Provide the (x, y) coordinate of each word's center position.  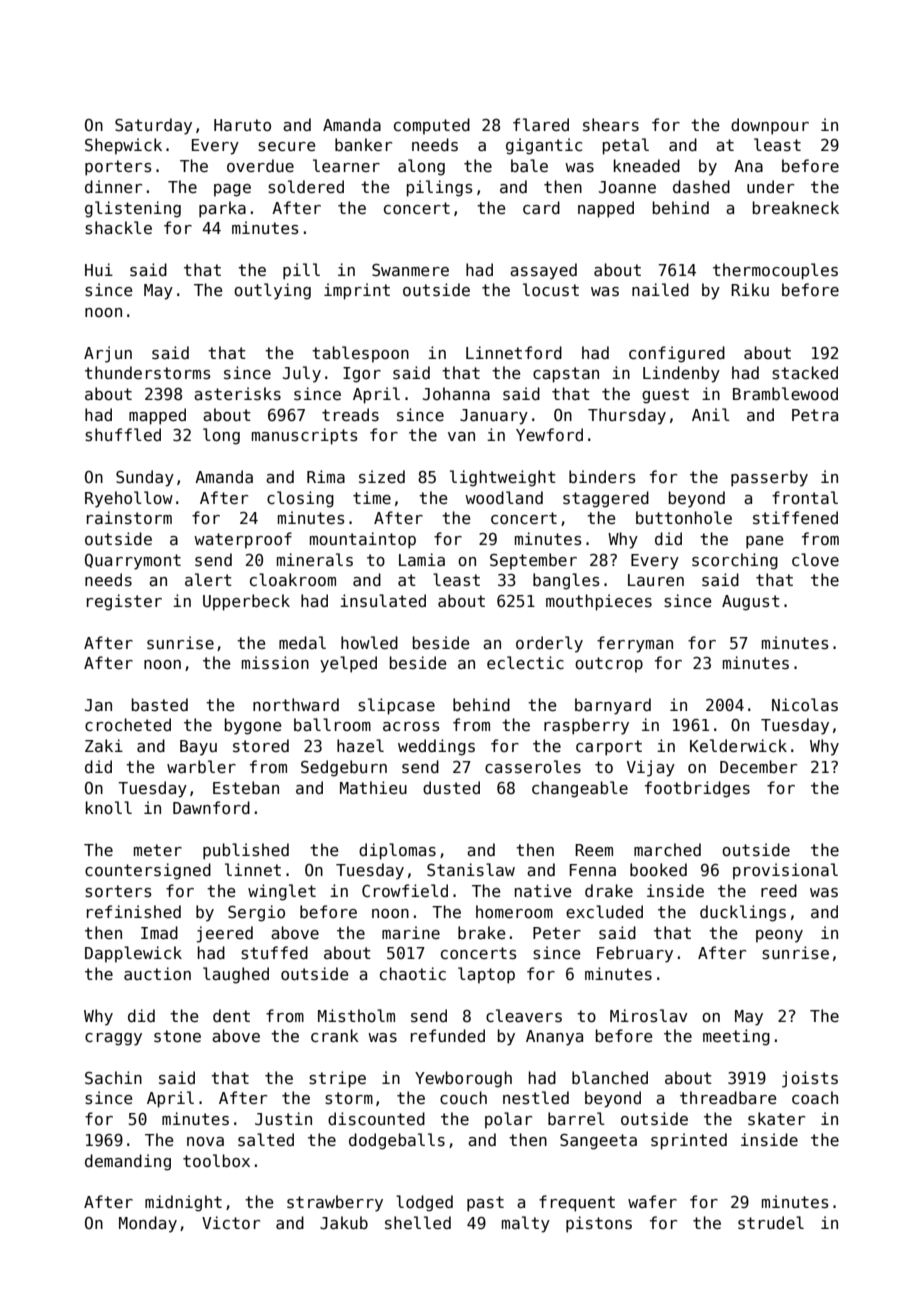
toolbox (216, 1160)
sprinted (689, 1141)
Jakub (344, 1222)
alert (208, 579)
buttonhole (684, 517)
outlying (272, 291)
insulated (383, 601)
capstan (566, 375)
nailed (660, 289)
